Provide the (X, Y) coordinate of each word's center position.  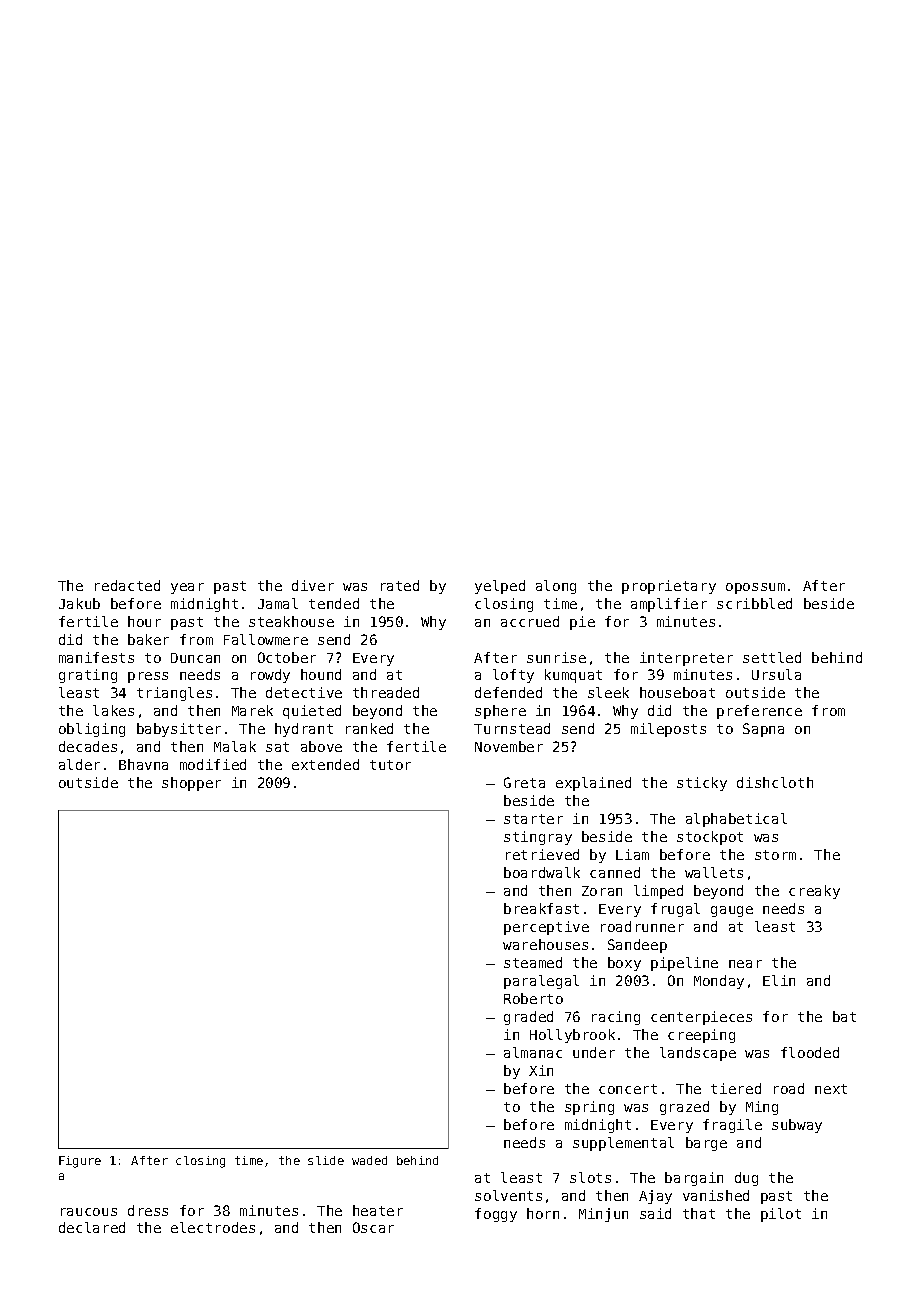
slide (326, 1160)
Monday (719, 982)
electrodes (213, 1227)
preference (759, 712)
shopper (191, 784)
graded (528, 1018)
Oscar (373, 1227)
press (148, 677)
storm (775, 855)
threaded (386, 692)
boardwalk (542, 872)
